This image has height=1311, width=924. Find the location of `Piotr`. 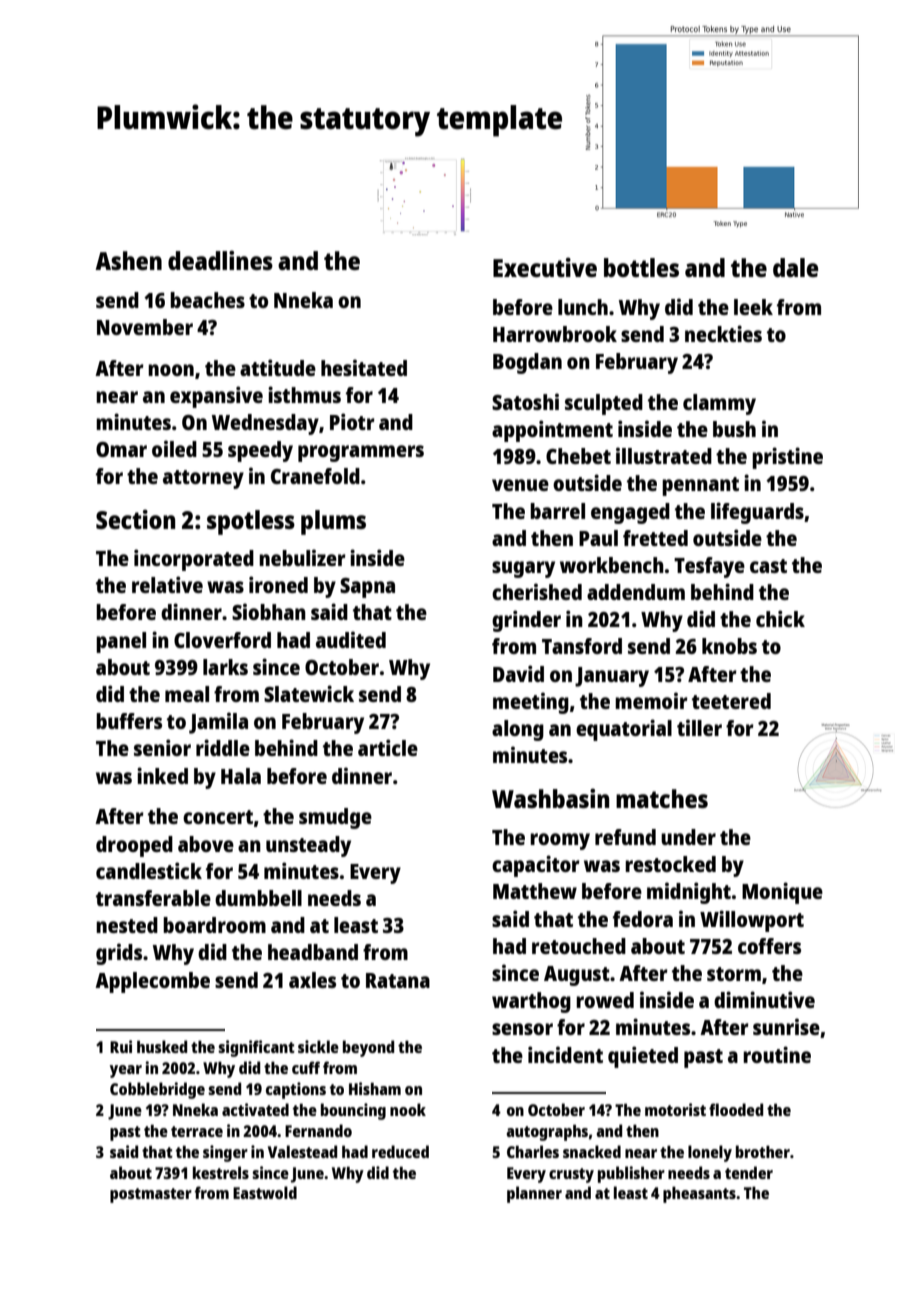

Piotr is located at coordinates (352, 421).
